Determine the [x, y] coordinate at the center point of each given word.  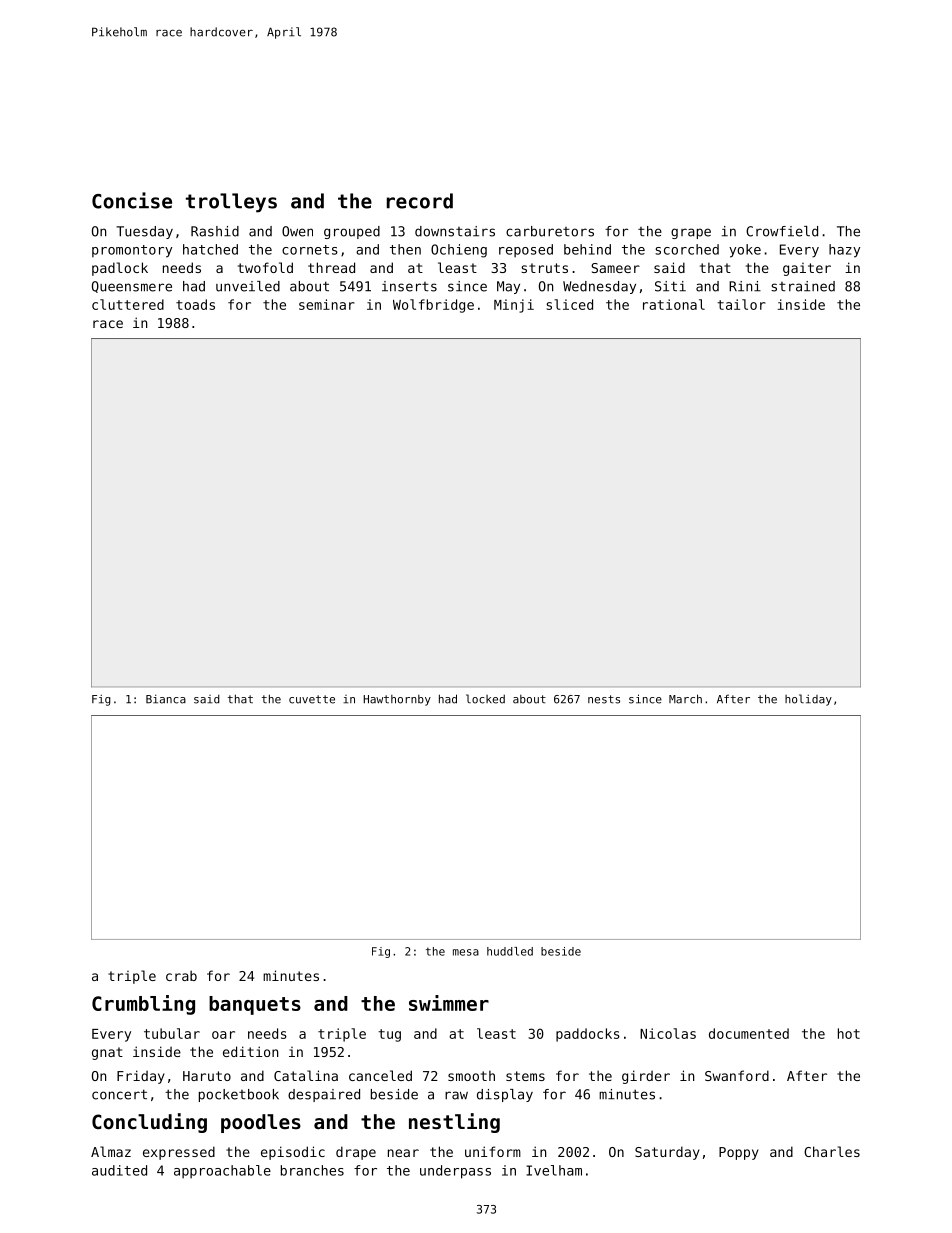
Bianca [166, 699]
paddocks [588, 1035]
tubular [172, 1033]
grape [691, 233]
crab [181, 975]
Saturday [667, 1153]
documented [749, 1033]
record [420, 201]
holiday [808, 700]
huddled [510, 951]
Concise [132, 200]
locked [485, 699]
